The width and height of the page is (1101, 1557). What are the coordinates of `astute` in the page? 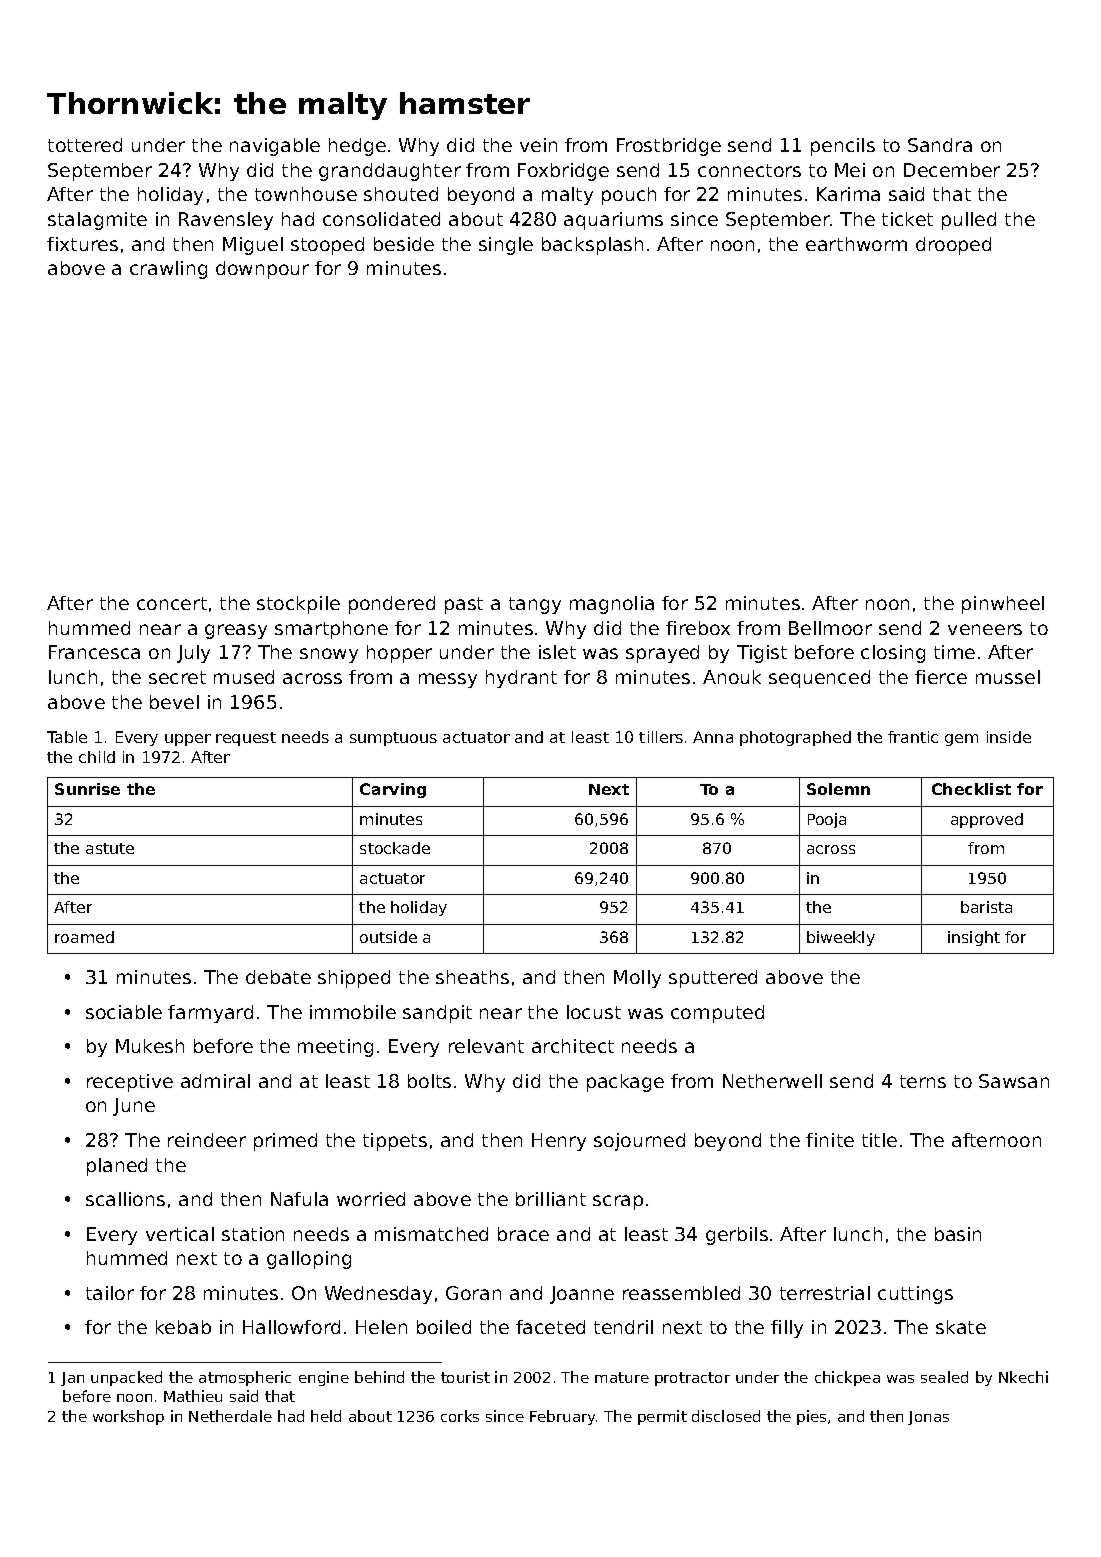 It's located at (110, 848).
